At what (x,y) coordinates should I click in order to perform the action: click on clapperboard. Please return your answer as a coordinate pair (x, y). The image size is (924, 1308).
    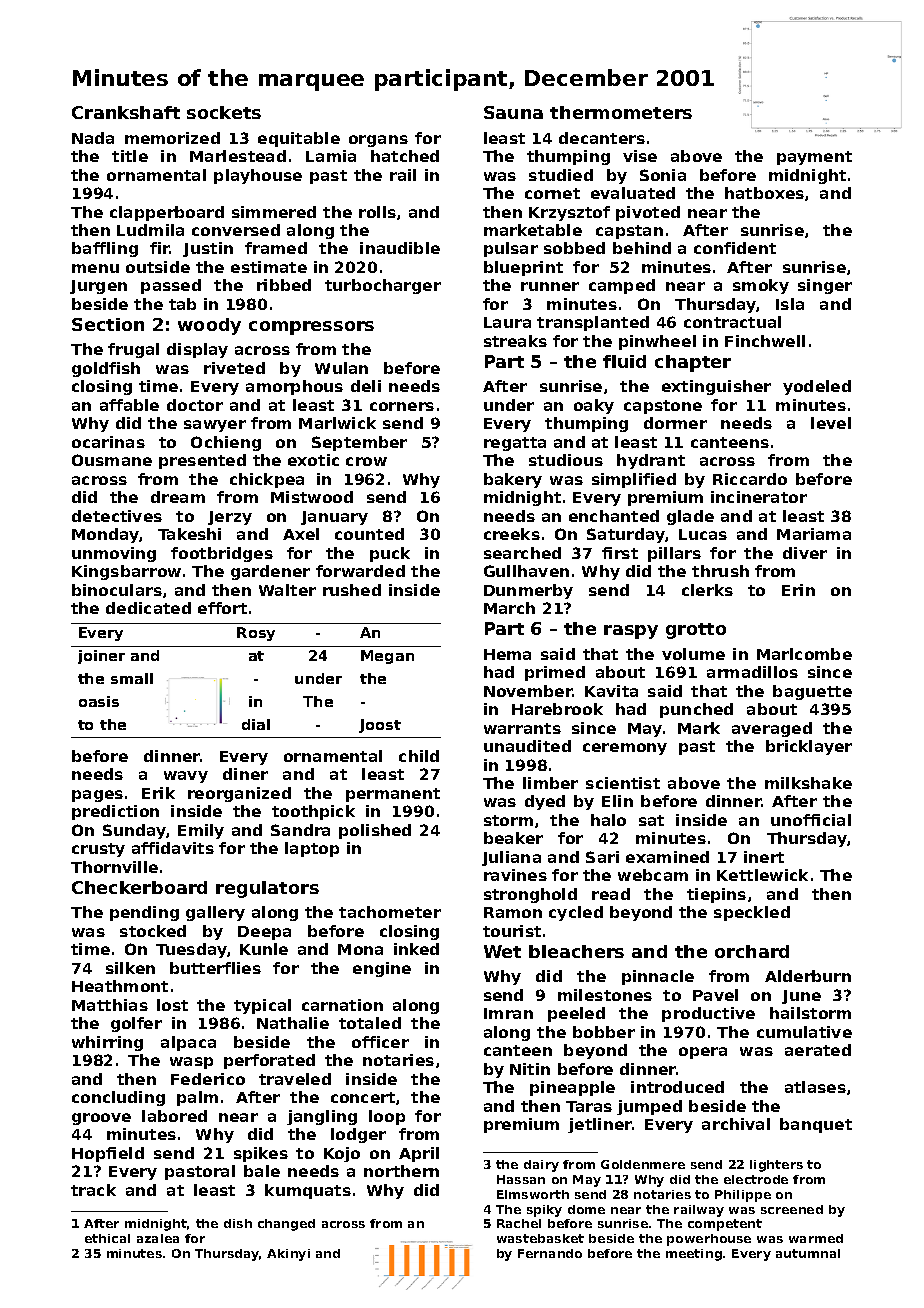
    Looking at the image, I should click on (167, 213).
